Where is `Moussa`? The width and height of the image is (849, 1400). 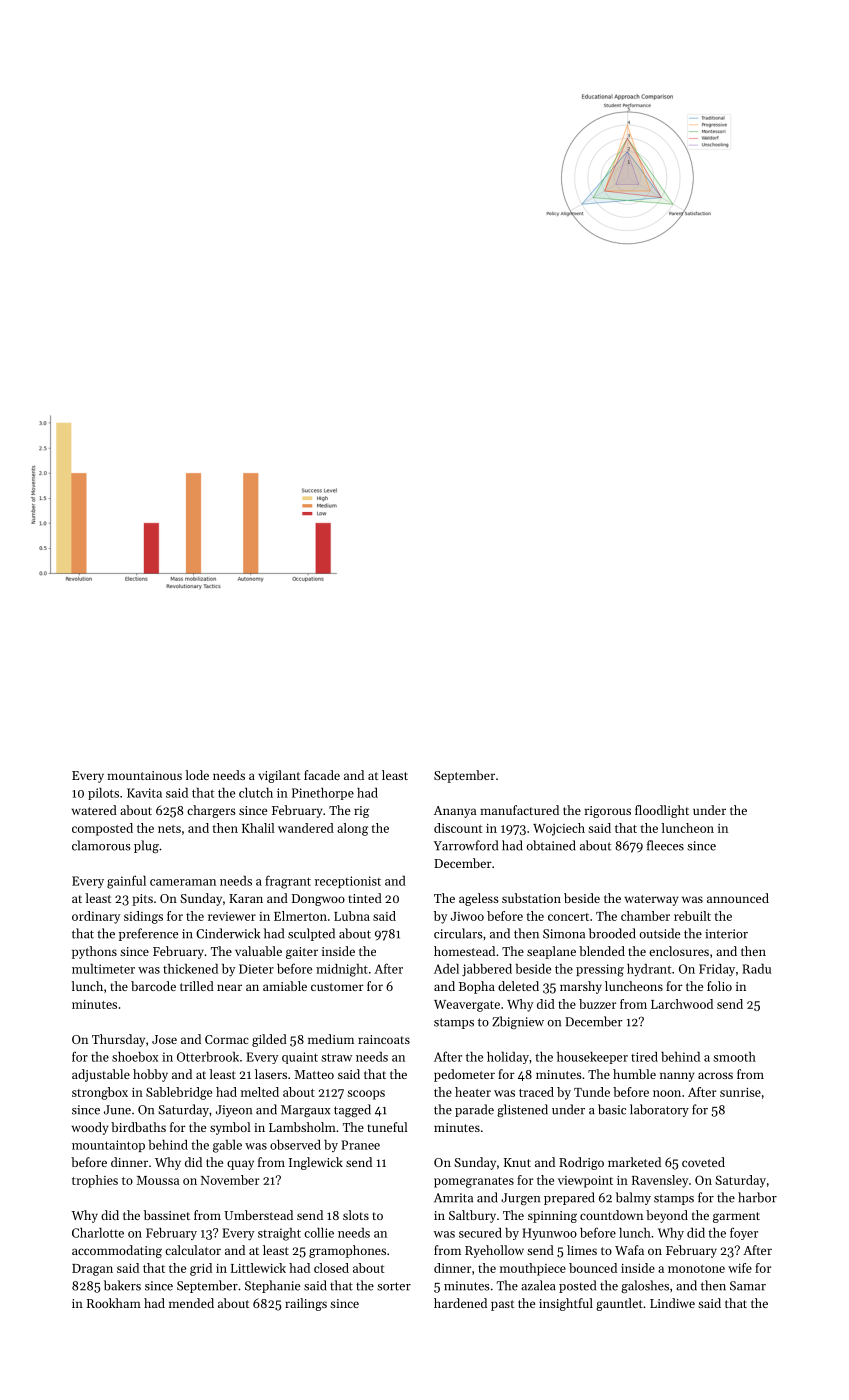 Moussa is located at coordinates (158, 1180).
